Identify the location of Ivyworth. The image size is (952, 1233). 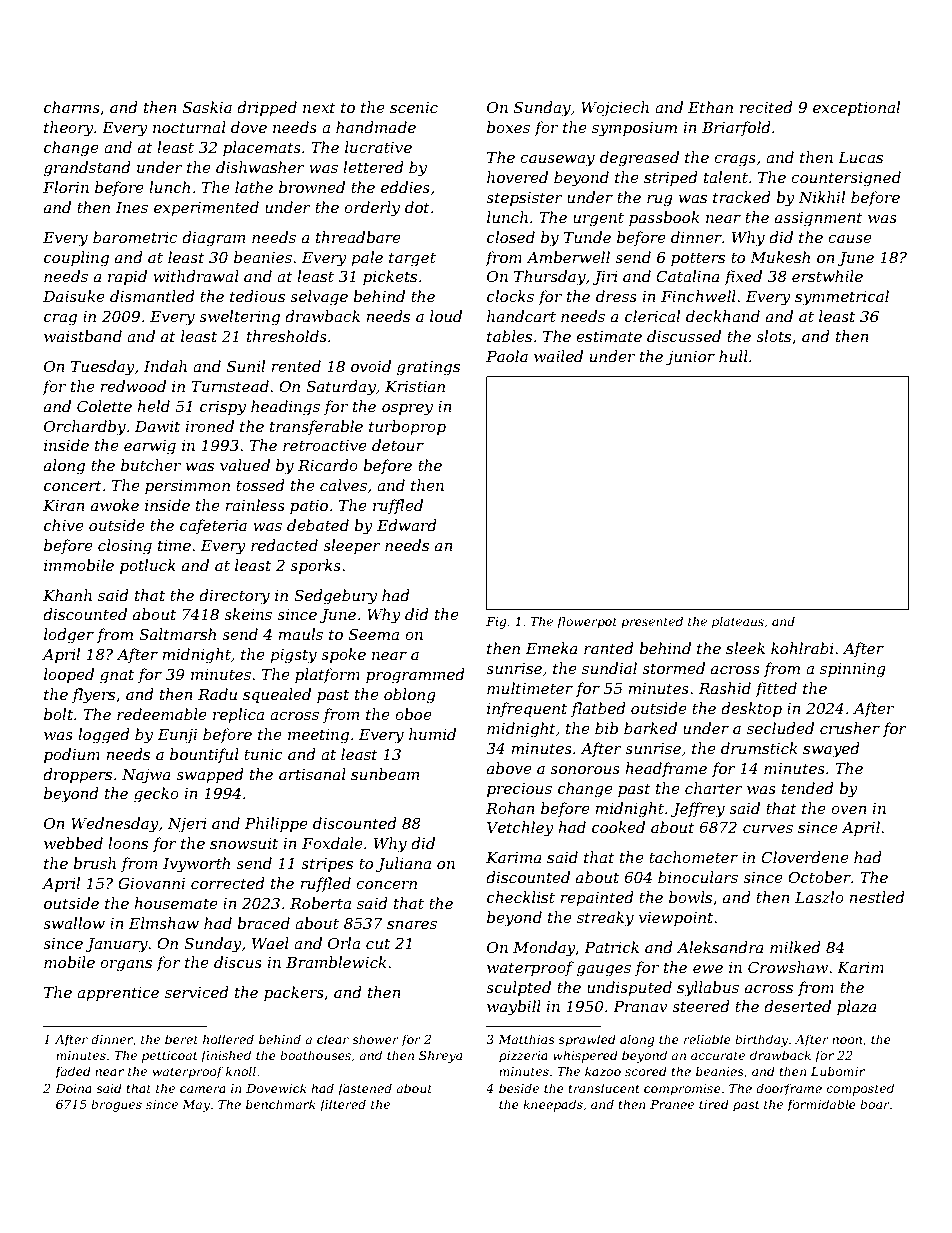
(196, 865).
